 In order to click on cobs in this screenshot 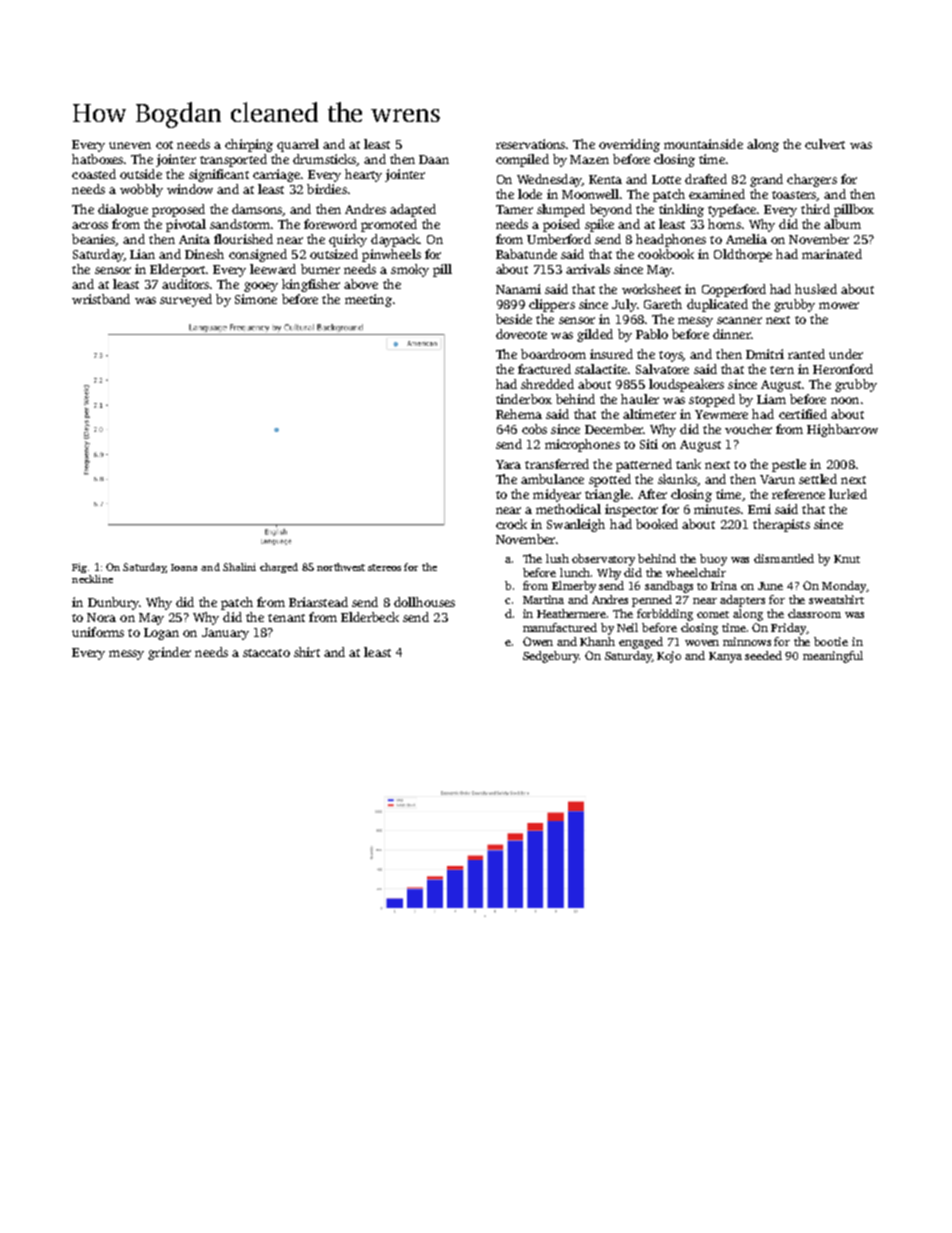, I will do `click(534, 429)`.
